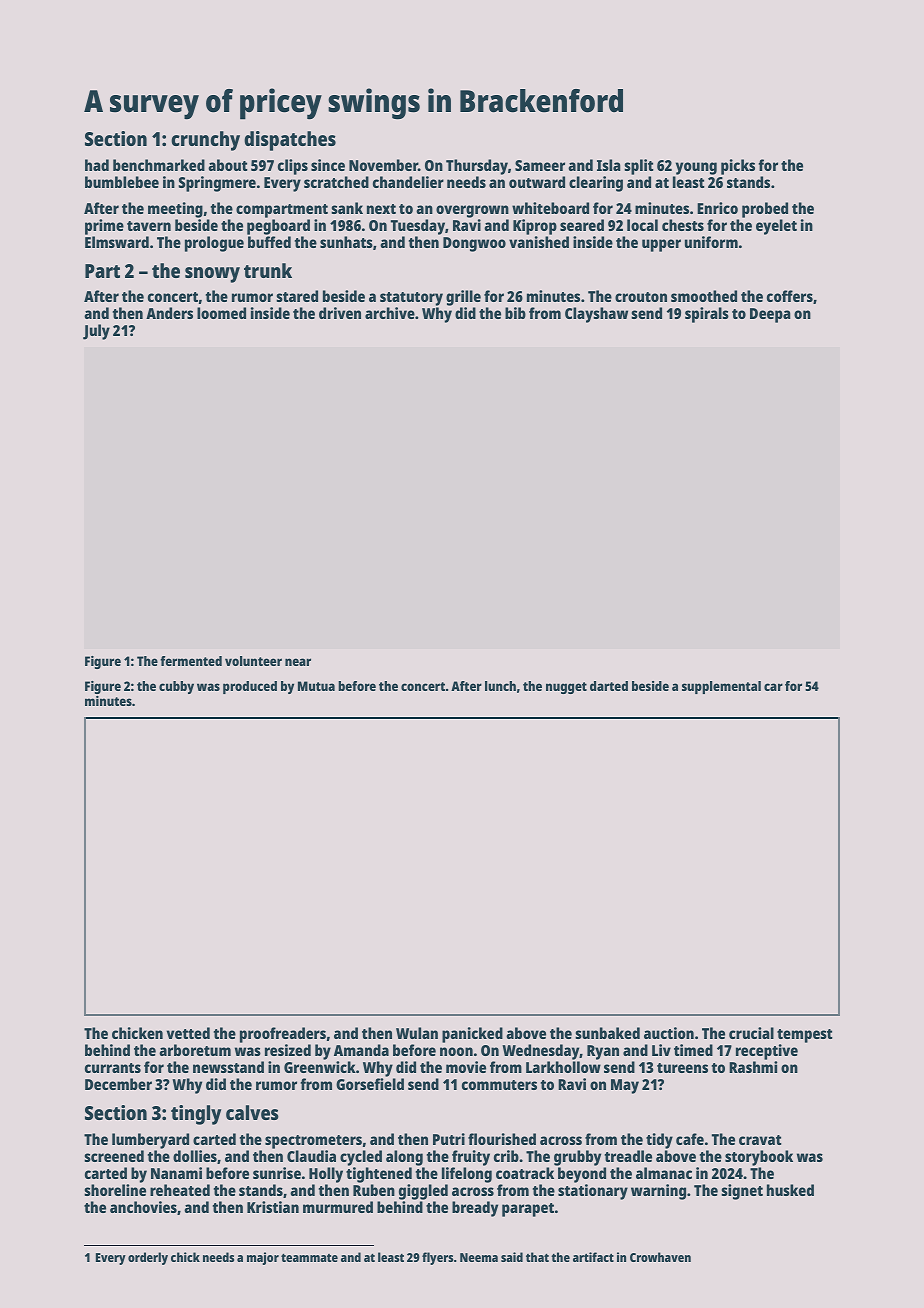  Describe the element at coordinates (205, 141) in the document. I see `crunchy` at that location.
